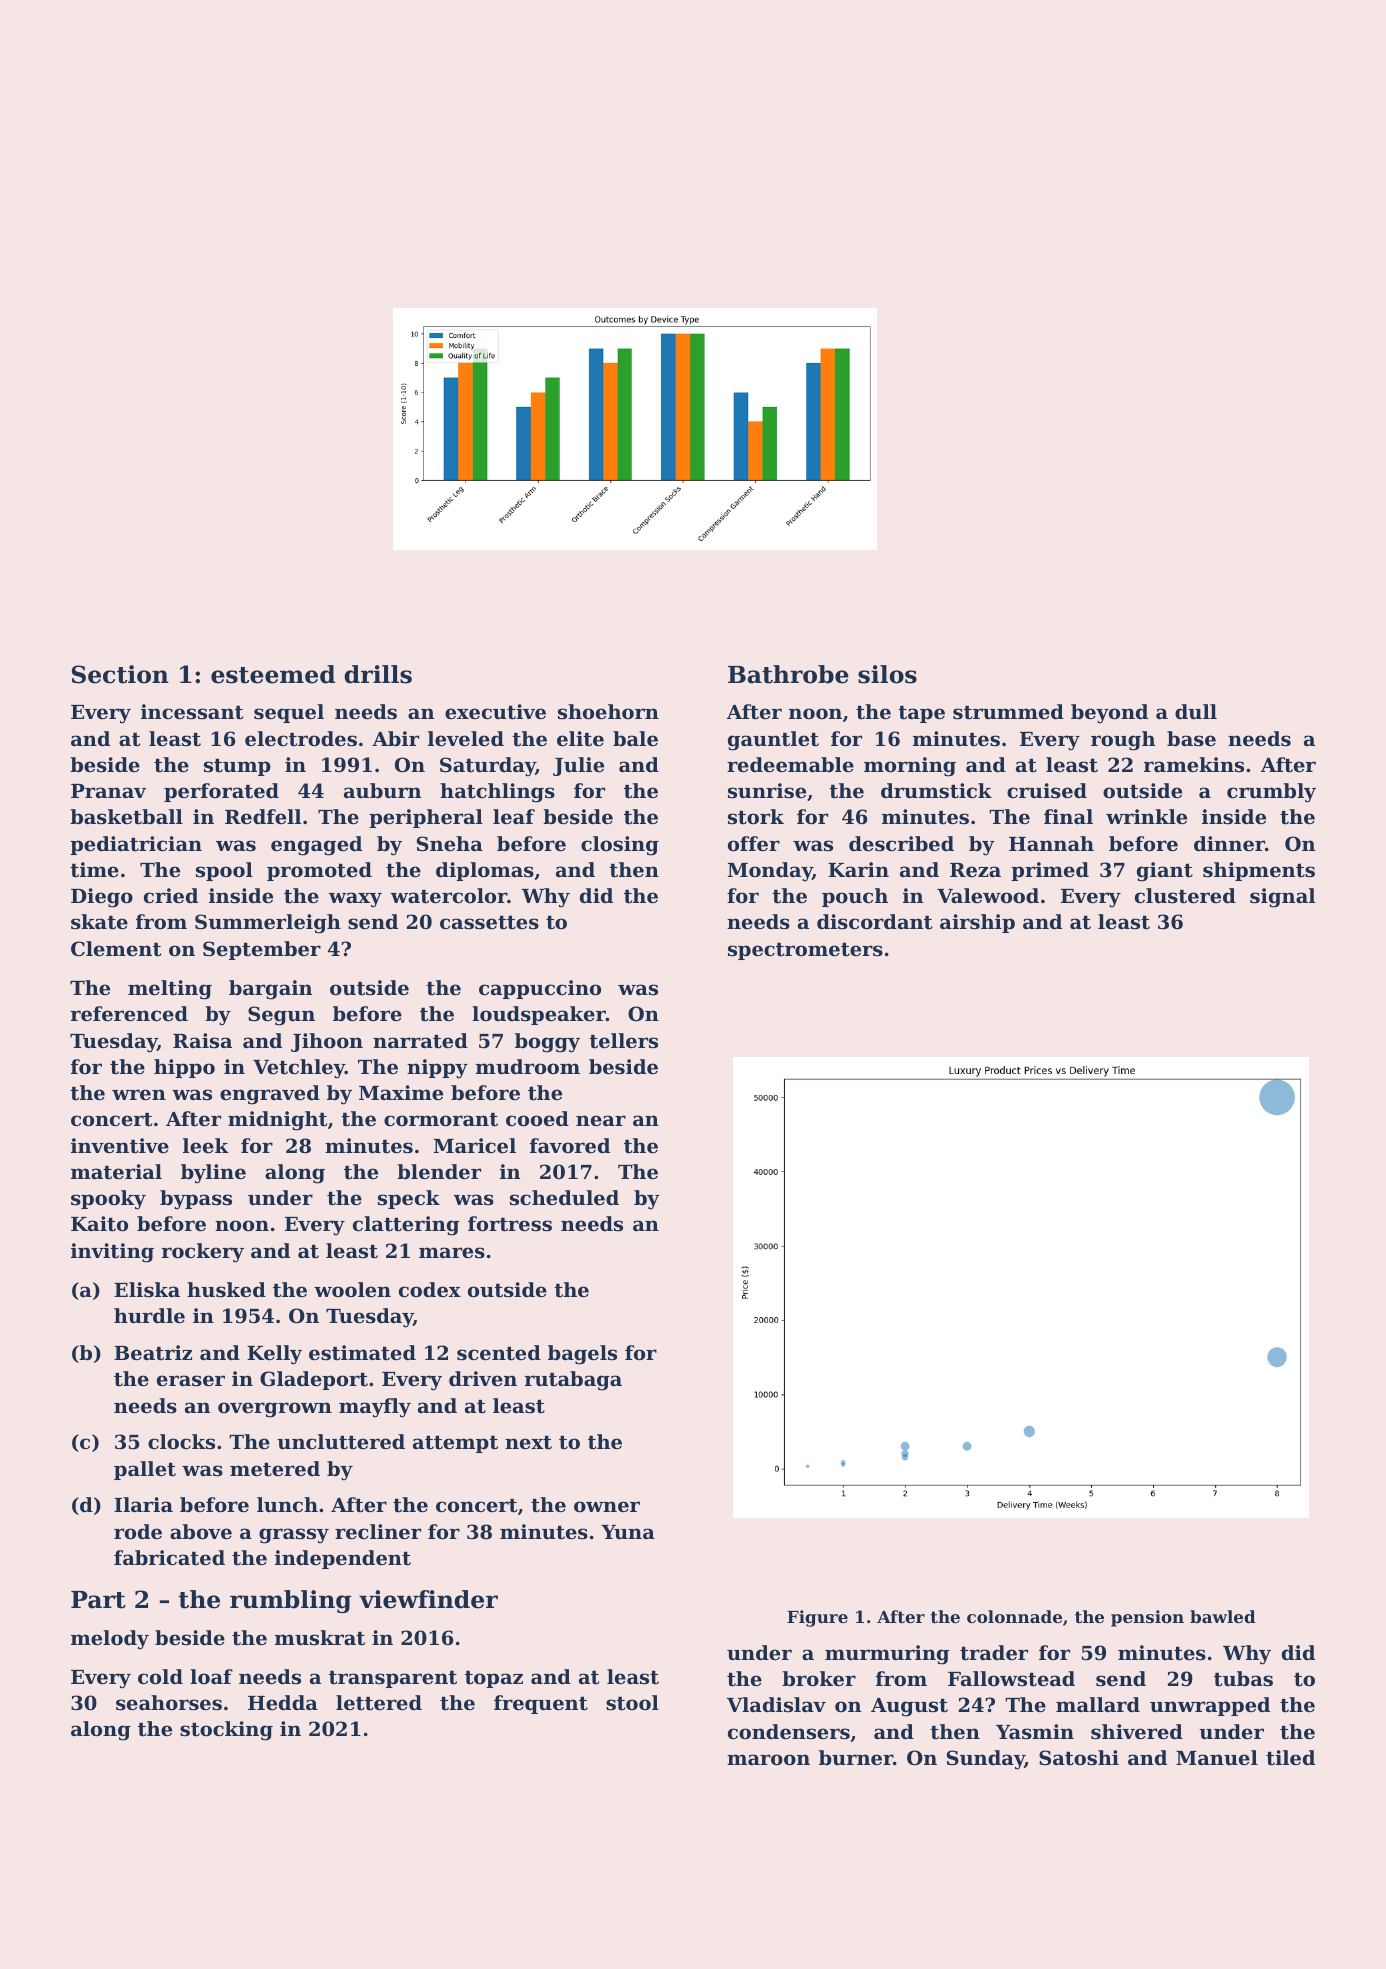 The image size is (1386, 1969). Describe the element at coordinates (1196, 711) in the screenshot. I see `dull` at that location.
